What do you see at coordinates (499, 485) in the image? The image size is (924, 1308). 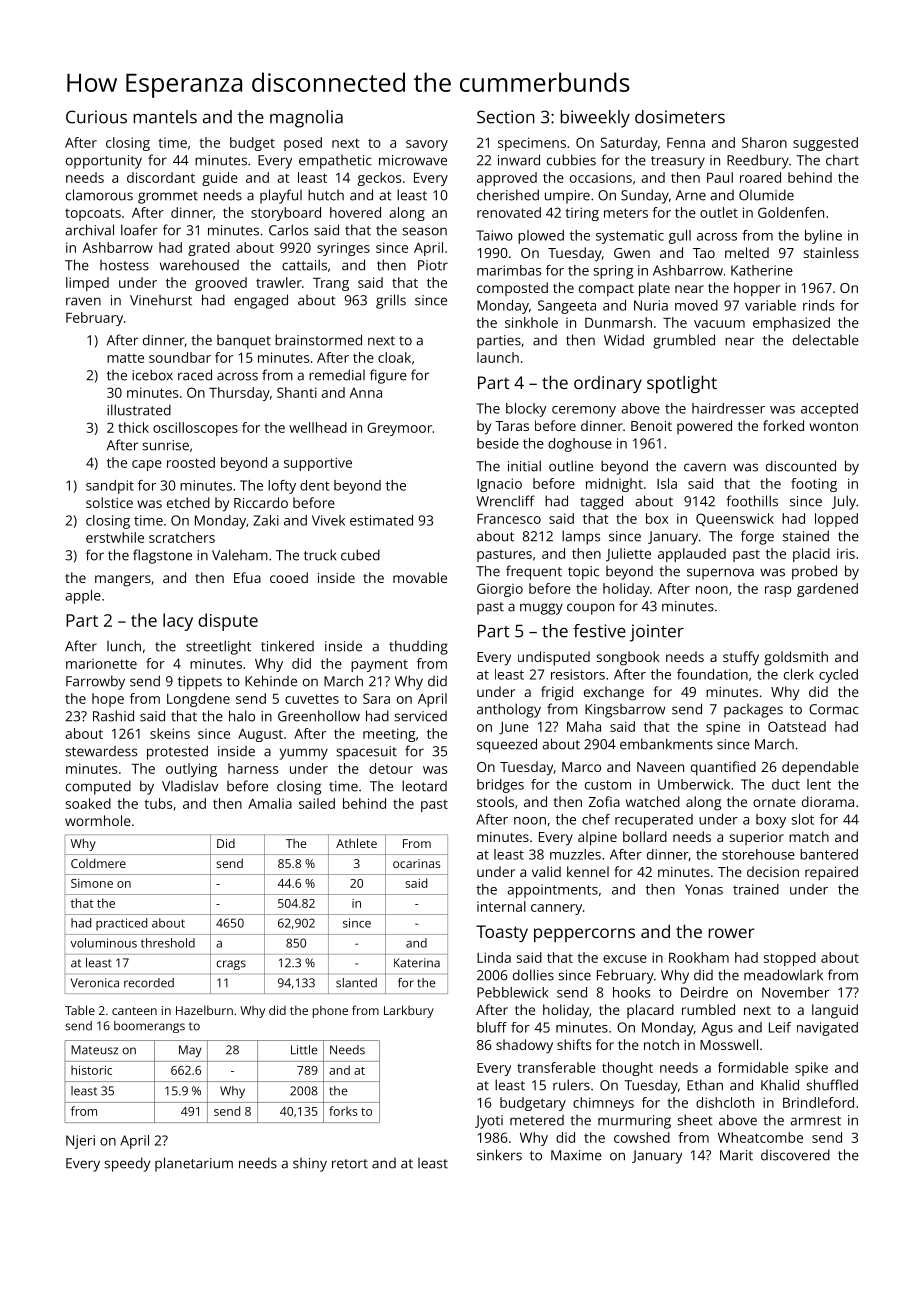 I see `Ignacio` at bounding box center [499, 485].
